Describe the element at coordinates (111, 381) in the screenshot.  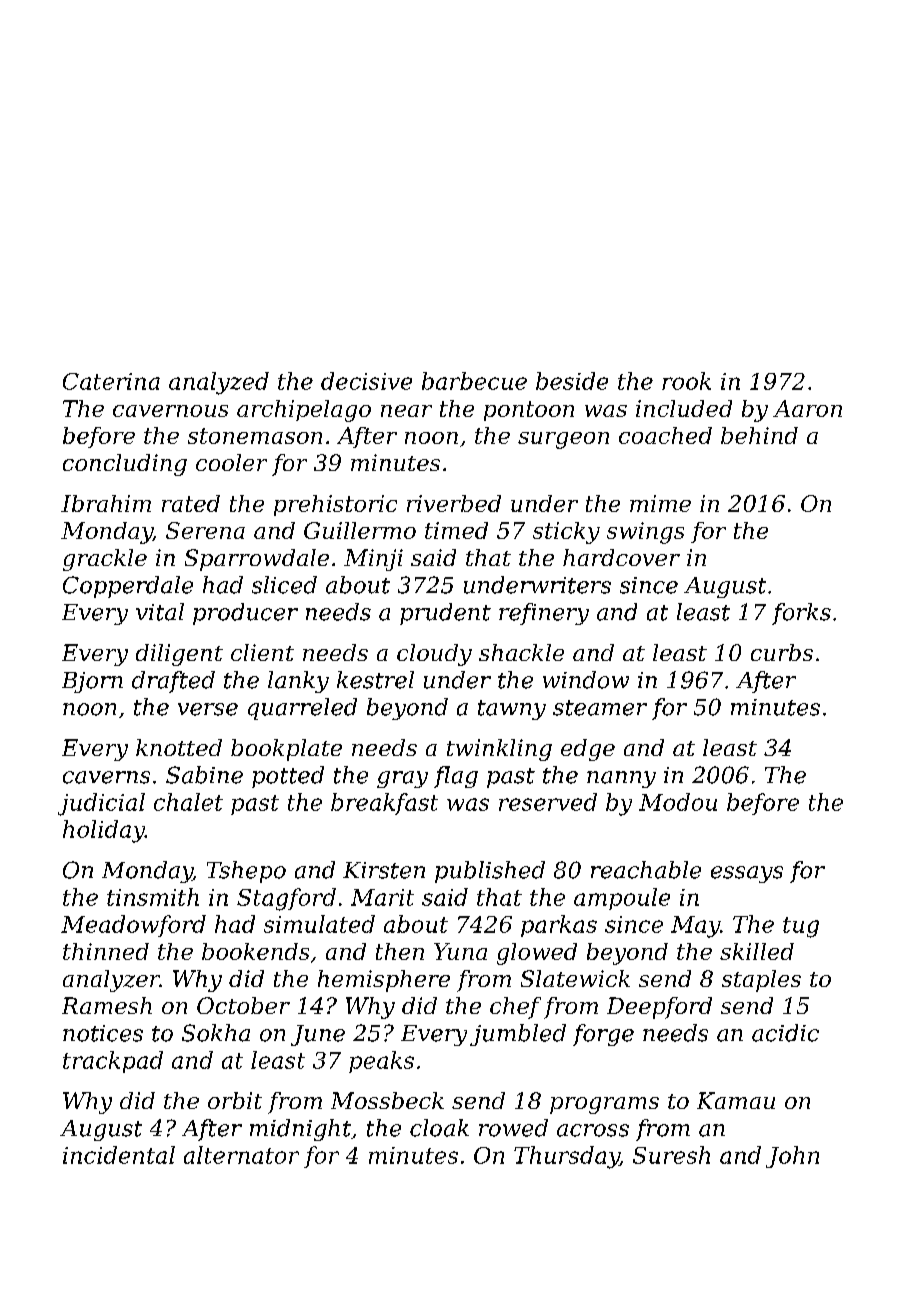
I see `Caterina` at that location.
